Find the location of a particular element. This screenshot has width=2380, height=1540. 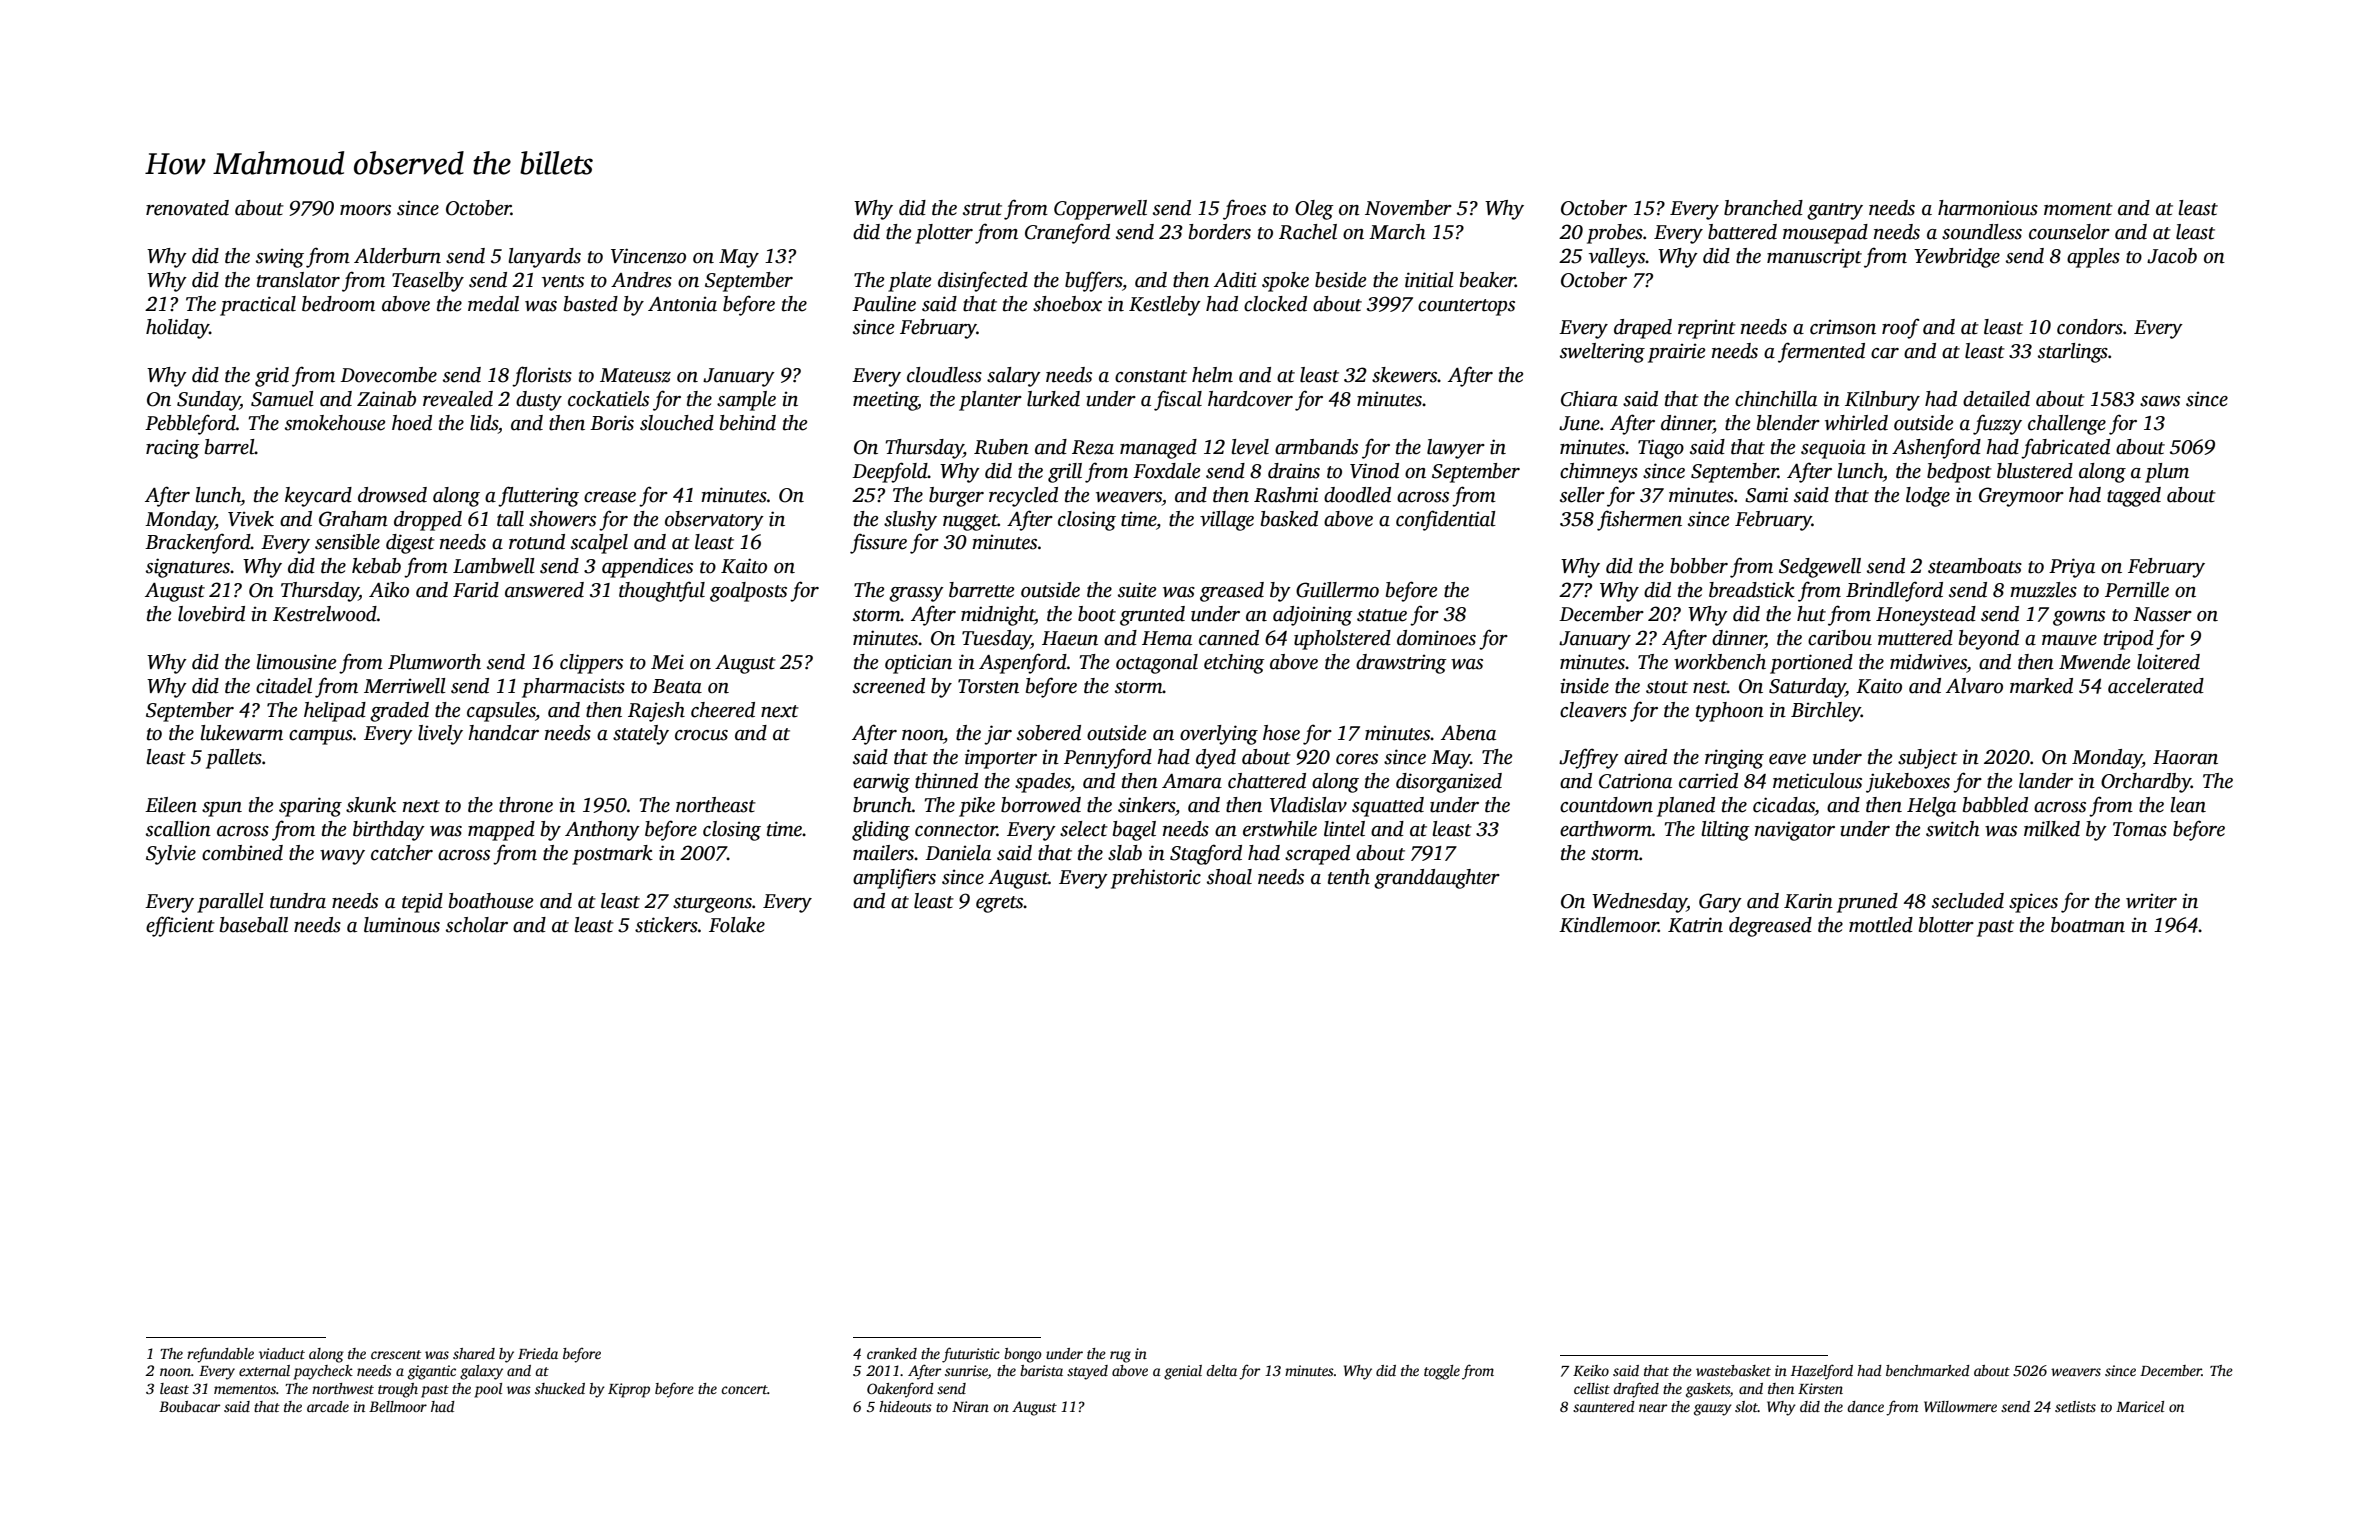

blotter is located at coordinates (1946, 925).
